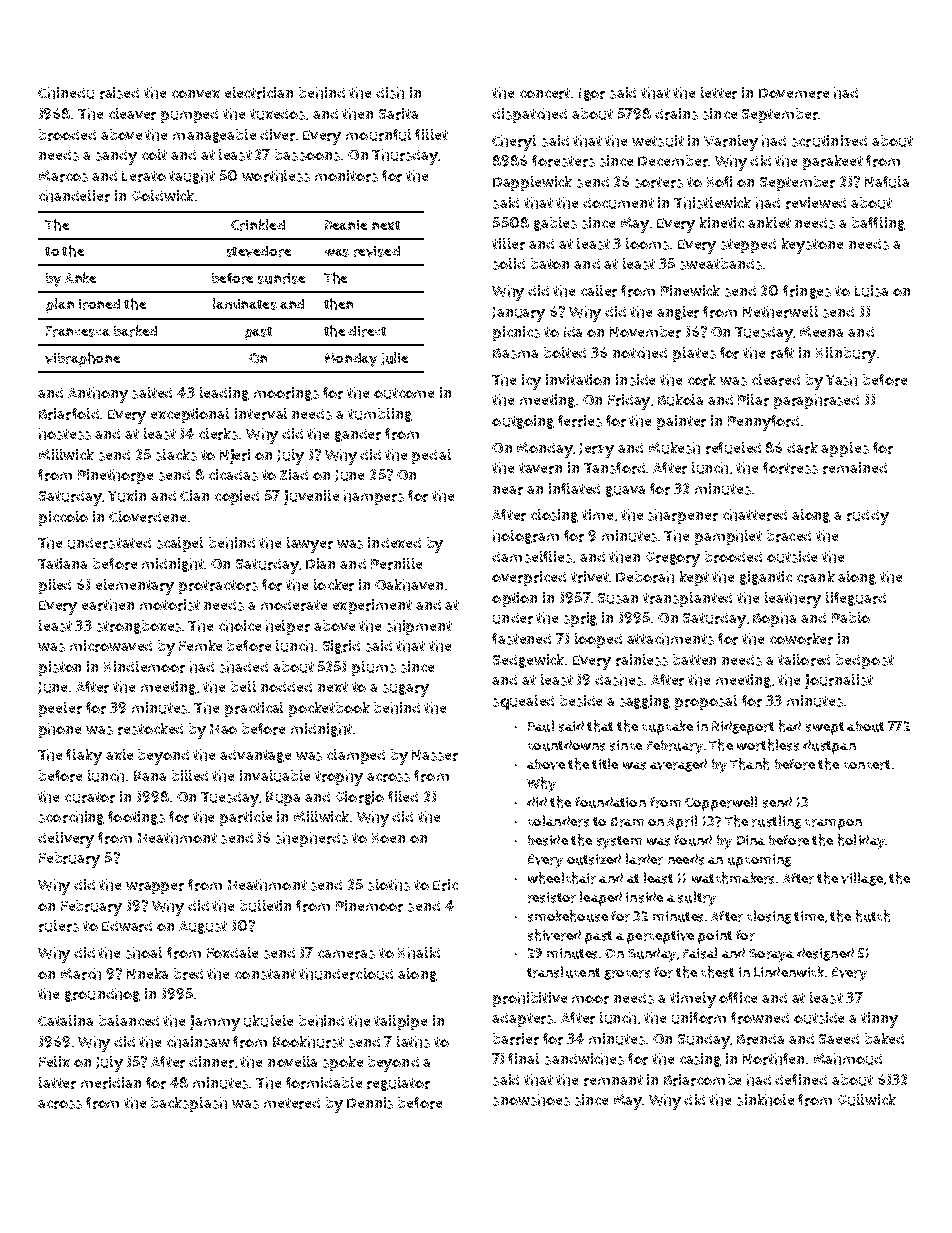 The width and height of the document is (952, 1233). I want to click on grocers, so click(627, 975).
